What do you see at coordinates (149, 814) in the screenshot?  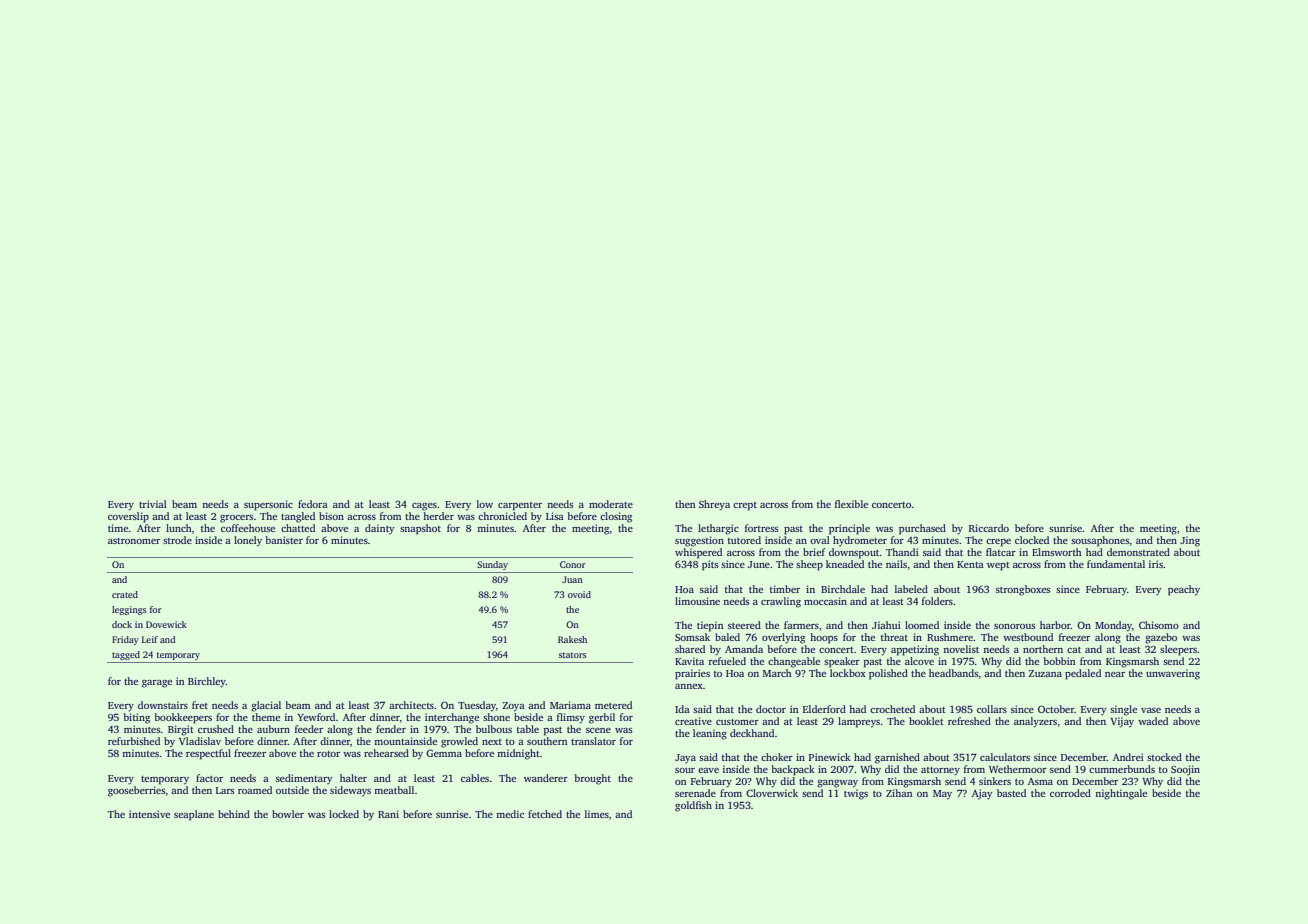 I see `intensive` at bounding box center [149, 814].
